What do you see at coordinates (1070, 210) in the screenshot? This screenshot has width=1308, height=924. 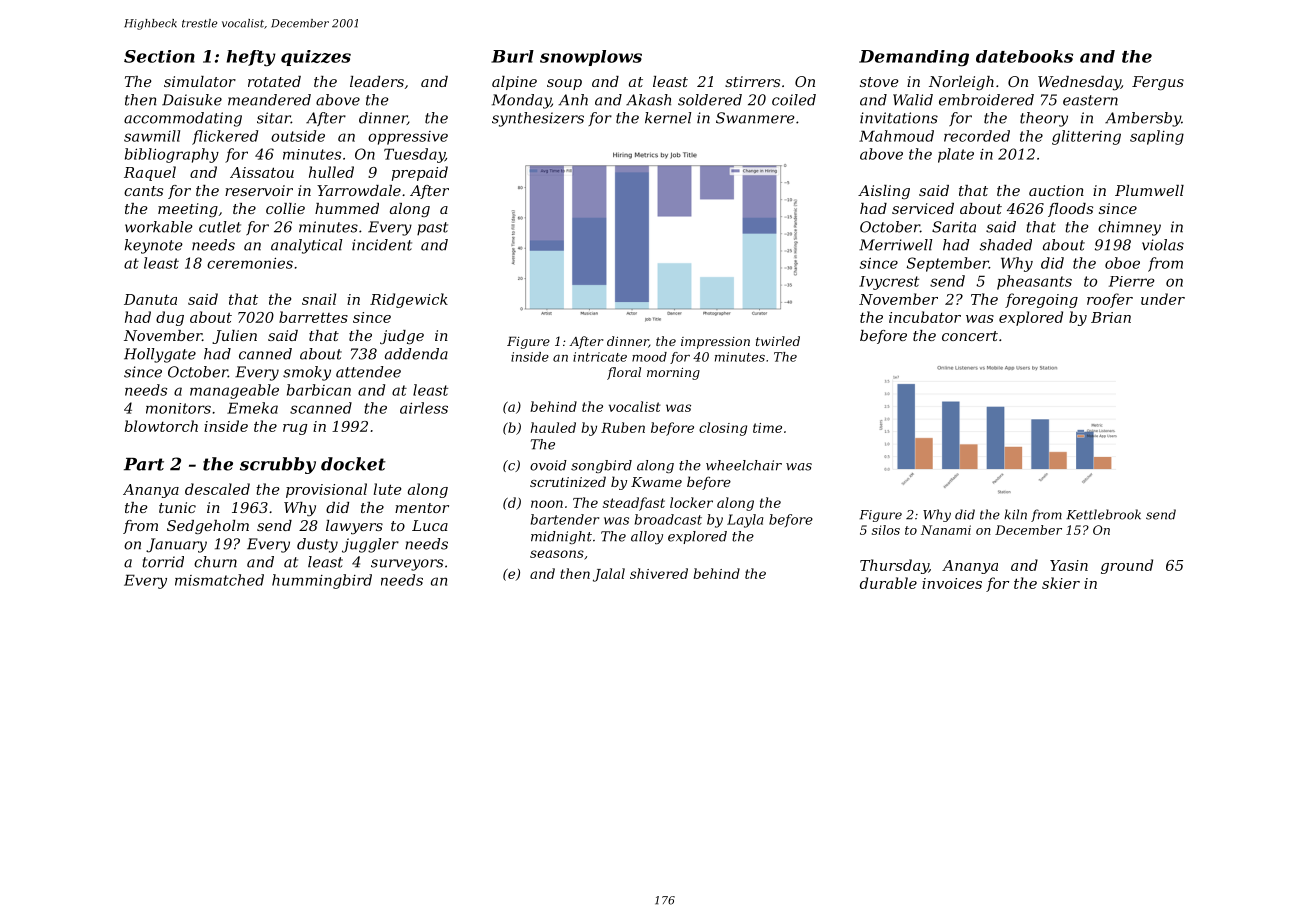 I see `floods` at bounding box center [1070, 210].
